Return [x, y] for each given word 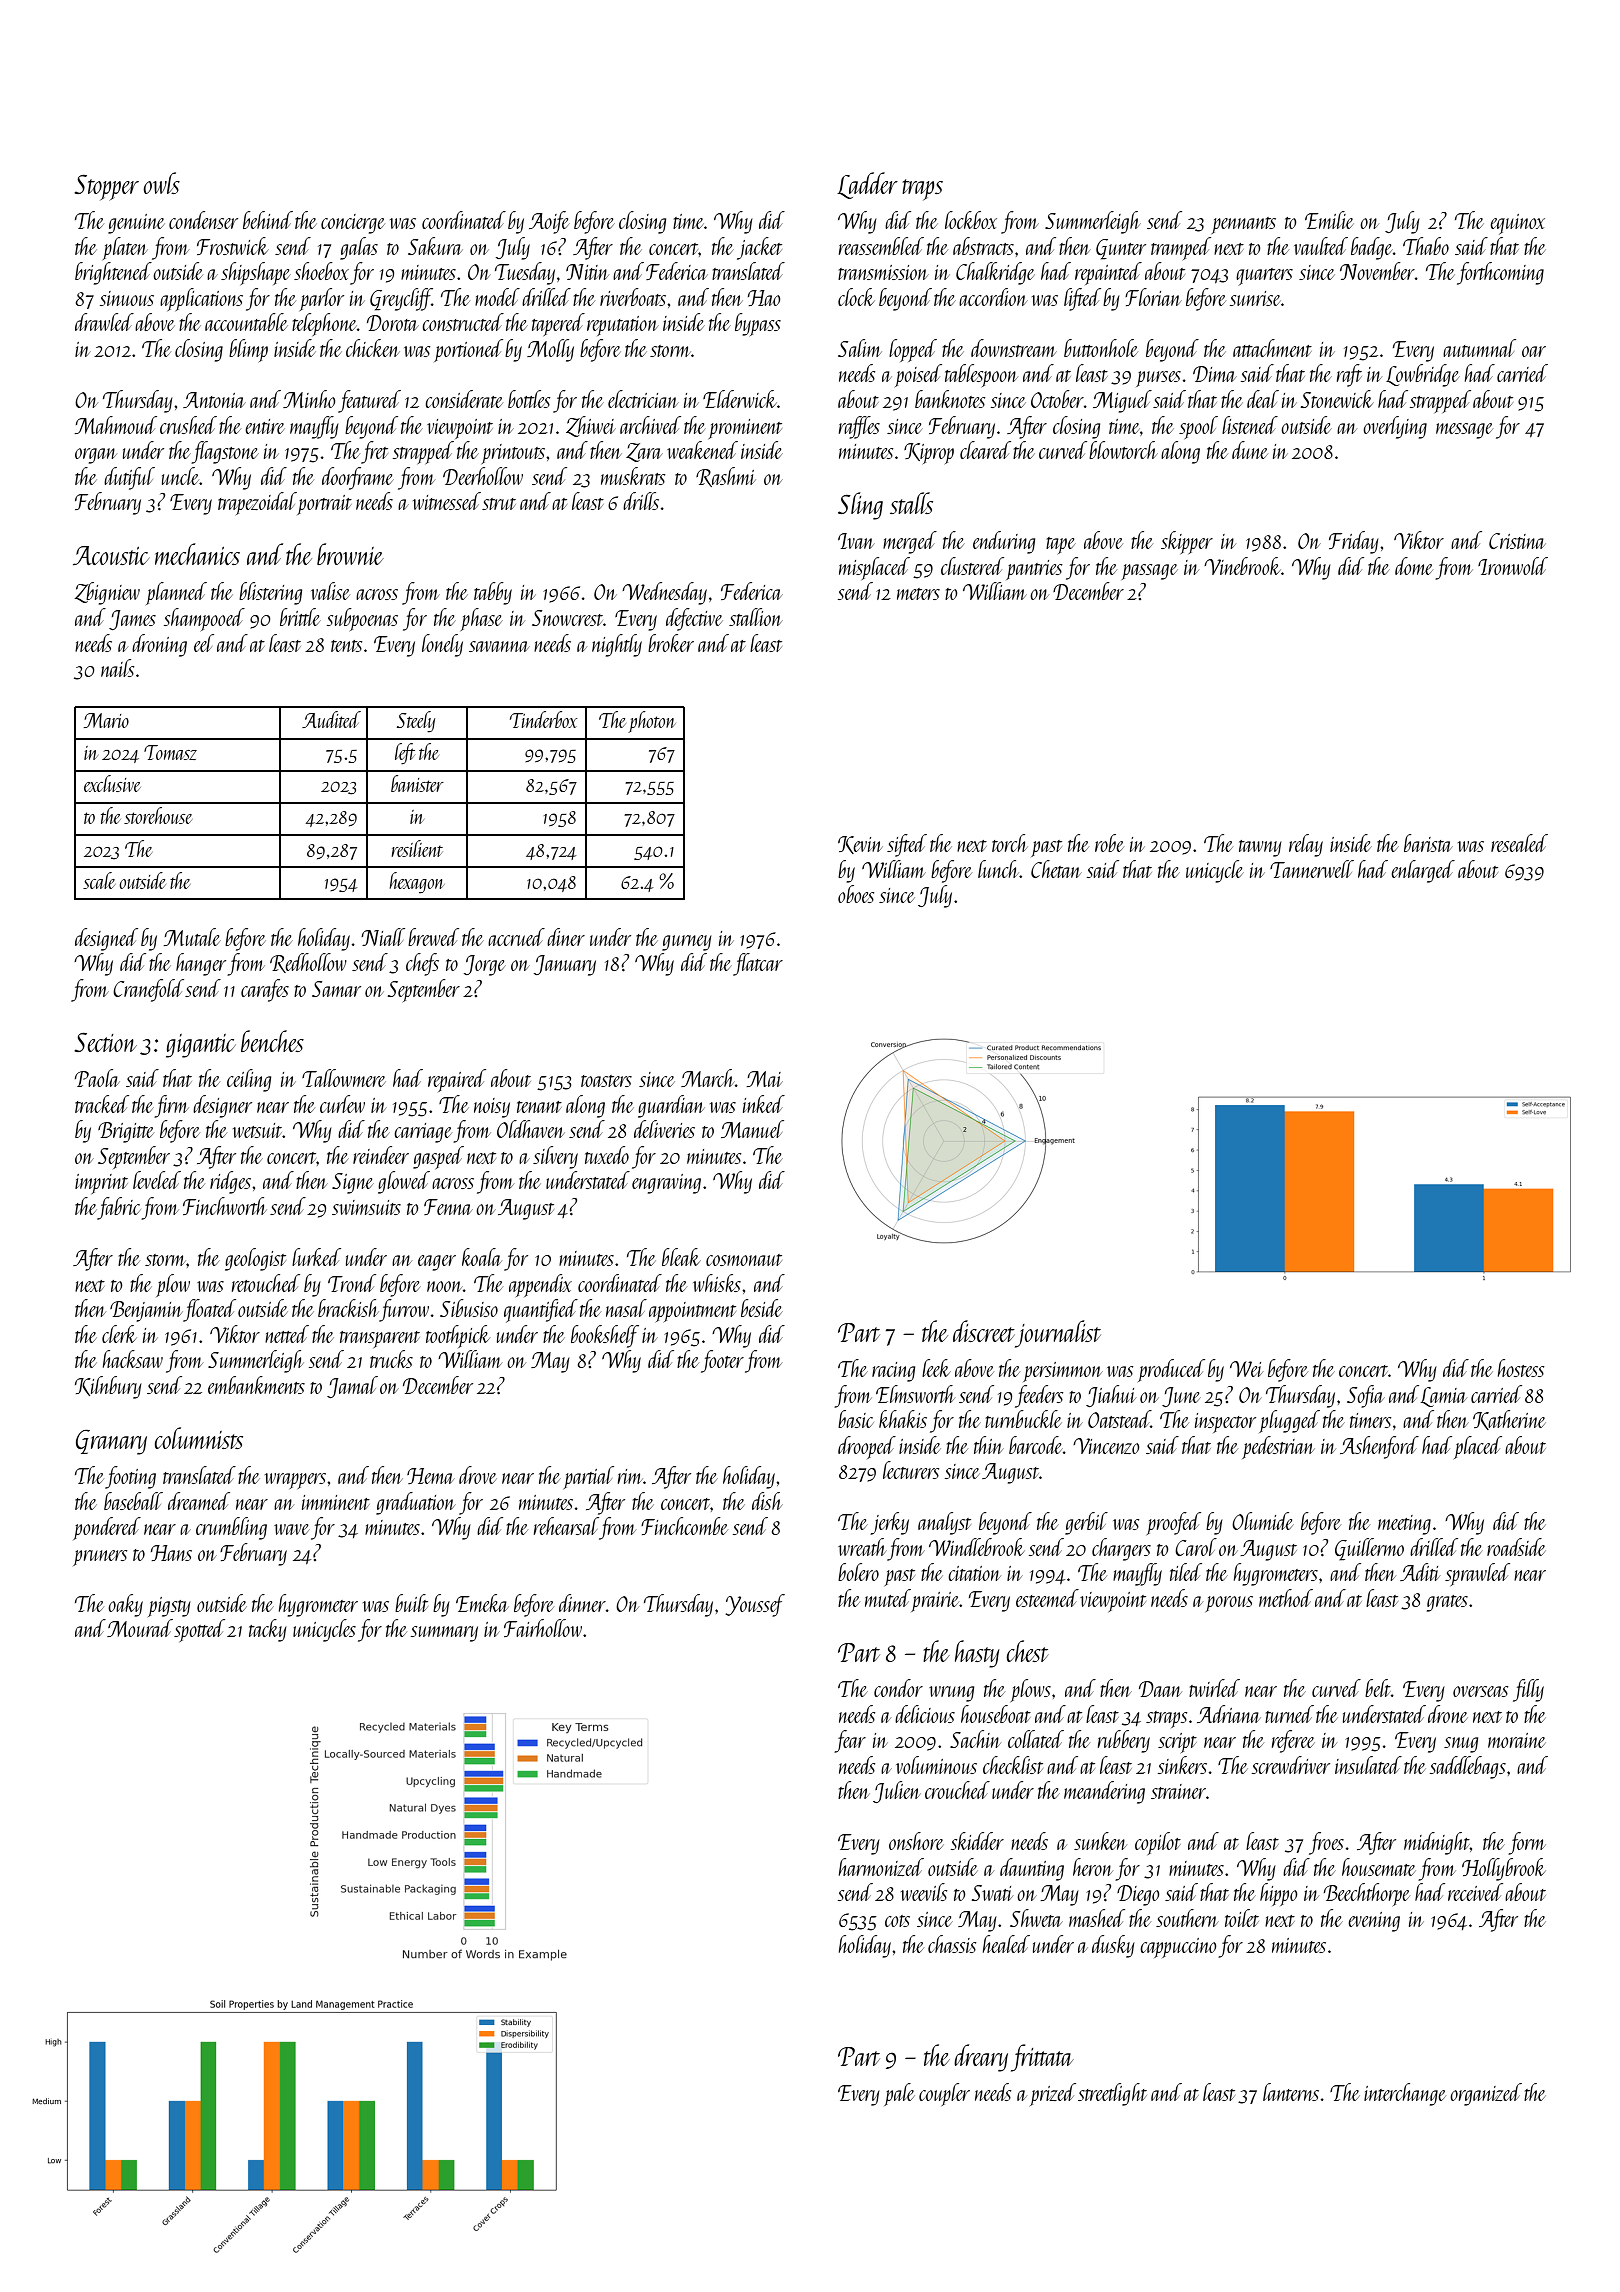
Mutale [192, 937]
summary [444, 1634]
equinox [1517, 224]
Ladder [867, 185]
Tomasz [170, 752]
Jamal [352, 1387]
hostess [1521, 1368]
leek [936, 1368]
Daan [1160, 1689]
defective [694, 619]
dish [767, 1501]
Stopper [106, 187]
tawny [1260, 848]
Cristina [1517, 541]
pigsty [169, 1607]
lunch [998, 869]
